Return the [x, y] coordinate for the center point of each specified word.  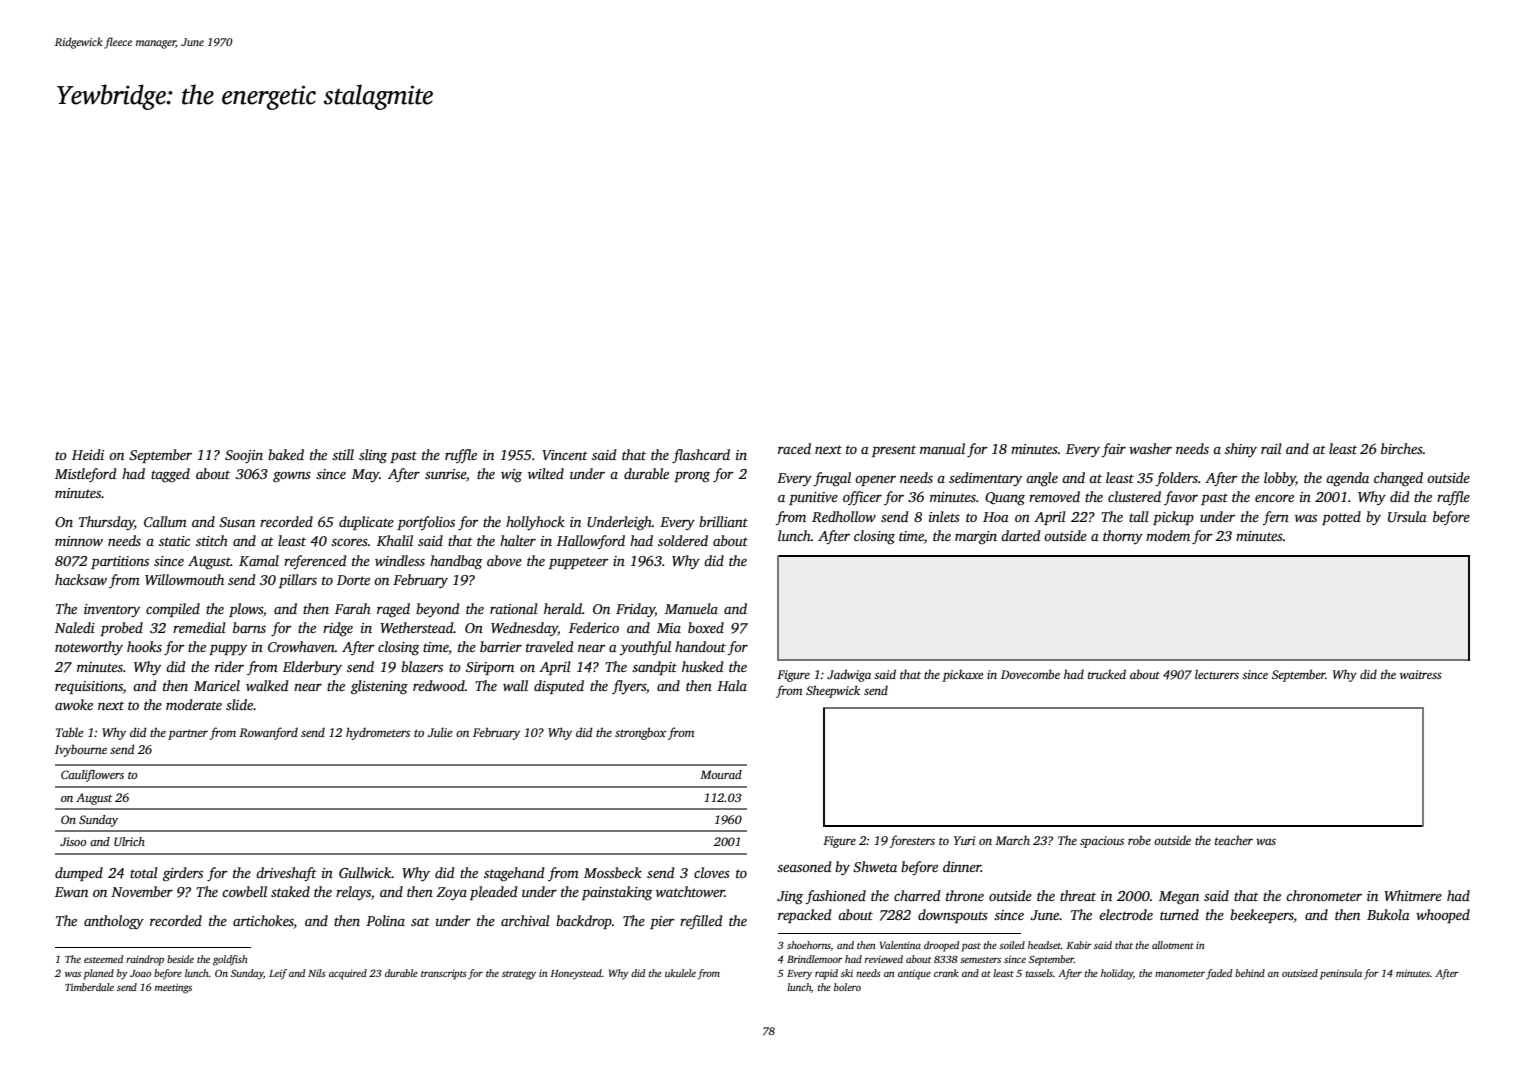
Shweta [875, 866]
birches [1402, 448]
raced [794, 448]
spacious [1102, 842]
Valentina [900, 945]
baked [286, 454]
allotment [1173, 945]
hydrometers [378, 733]
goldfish [230, 960]
